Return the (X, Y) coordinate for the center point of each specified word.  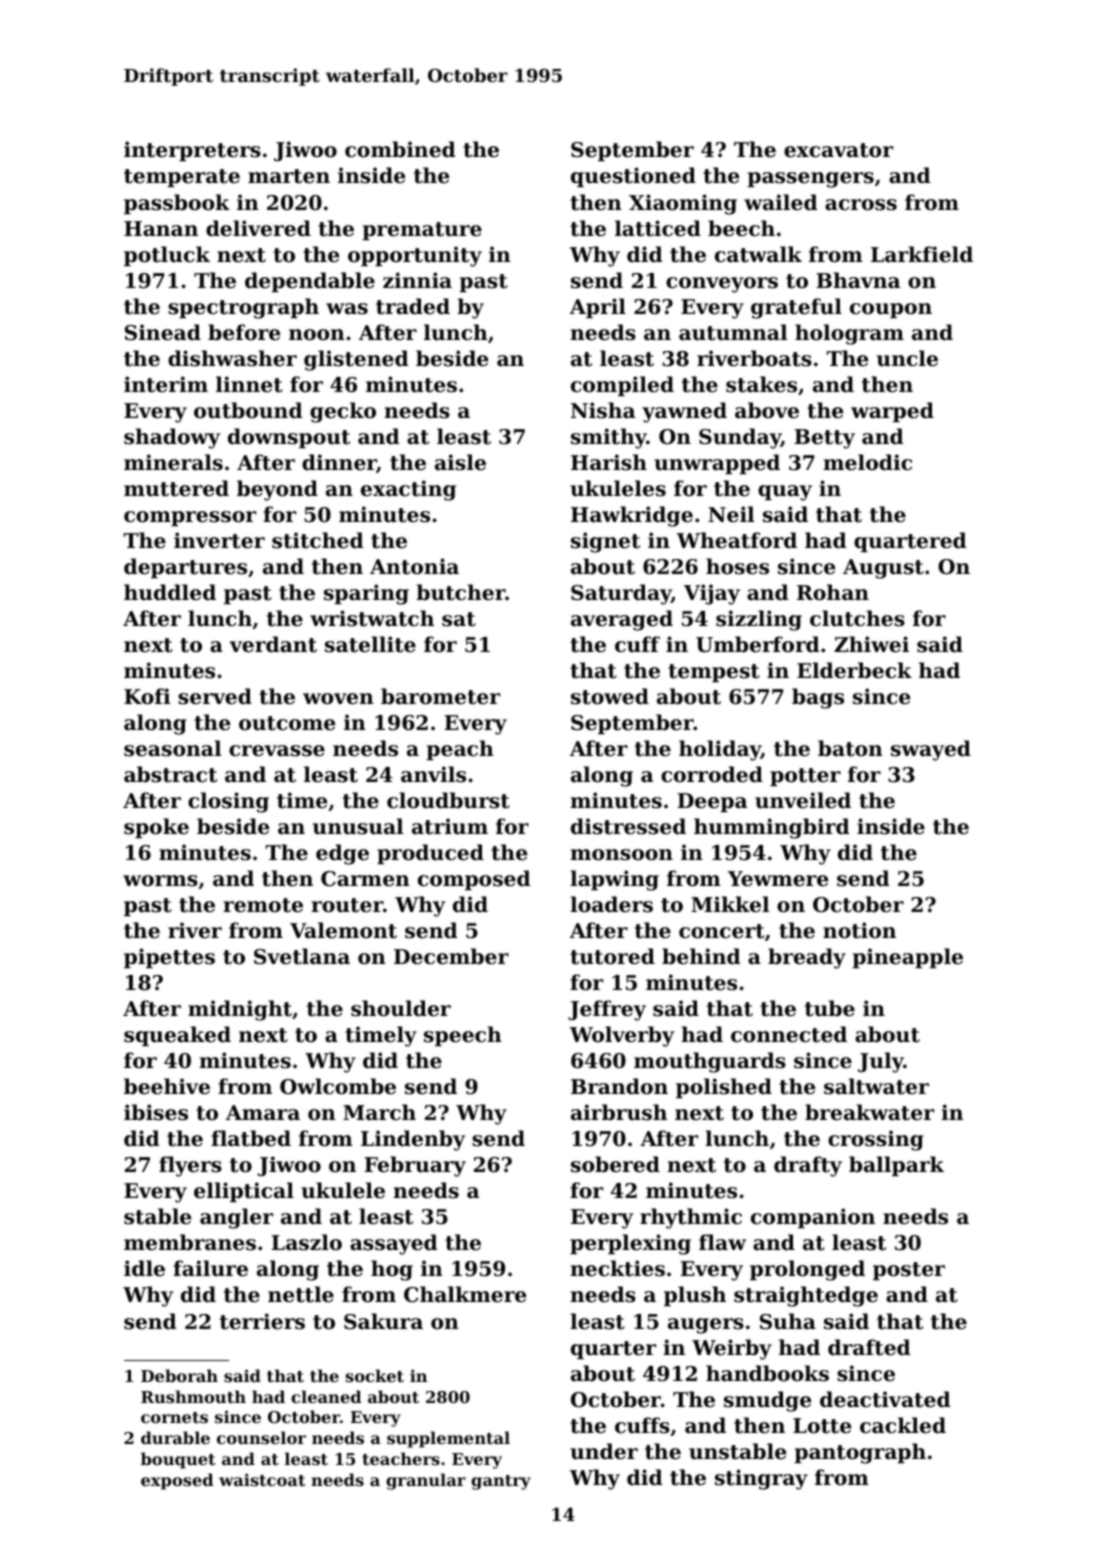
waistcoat (262, 1479)
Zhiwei (872, 644)
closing (228, 802)
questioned (633, 177)
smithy (609, 438)
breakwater (869, 1112)
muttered (176, 488)
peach (460, 750)
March (379, 1112)
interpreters (192, 151)
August (883, 569)
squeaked (177, 1036)
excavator (838, 150)
